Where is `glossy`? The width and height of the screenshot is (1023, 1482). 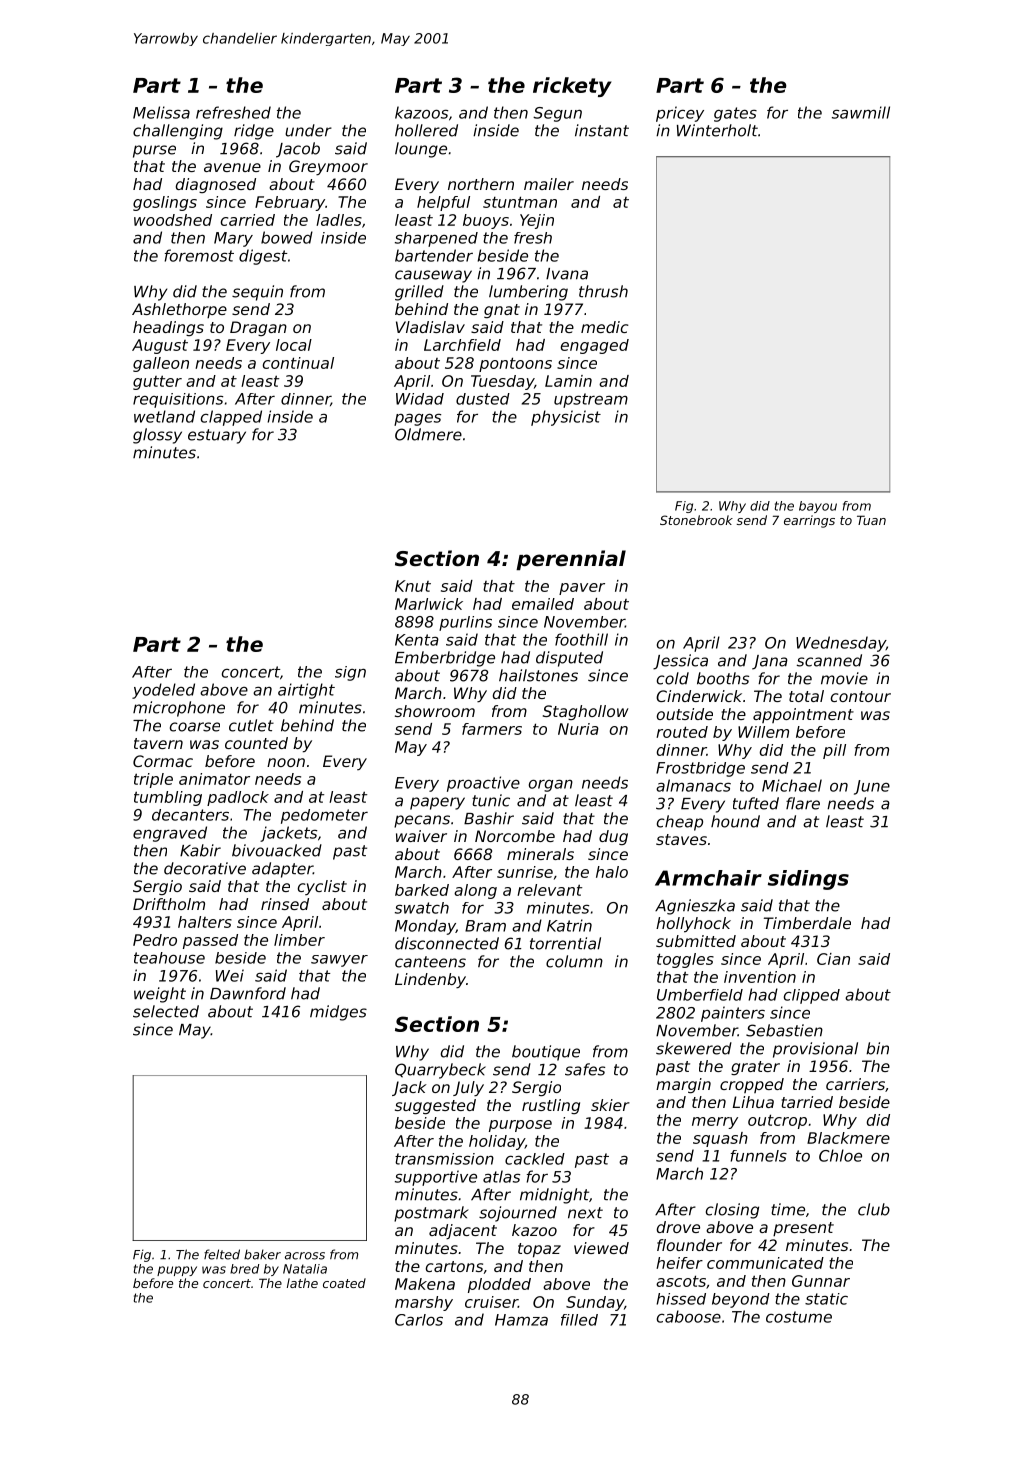
glossy is located at coordinates (157, 436).
